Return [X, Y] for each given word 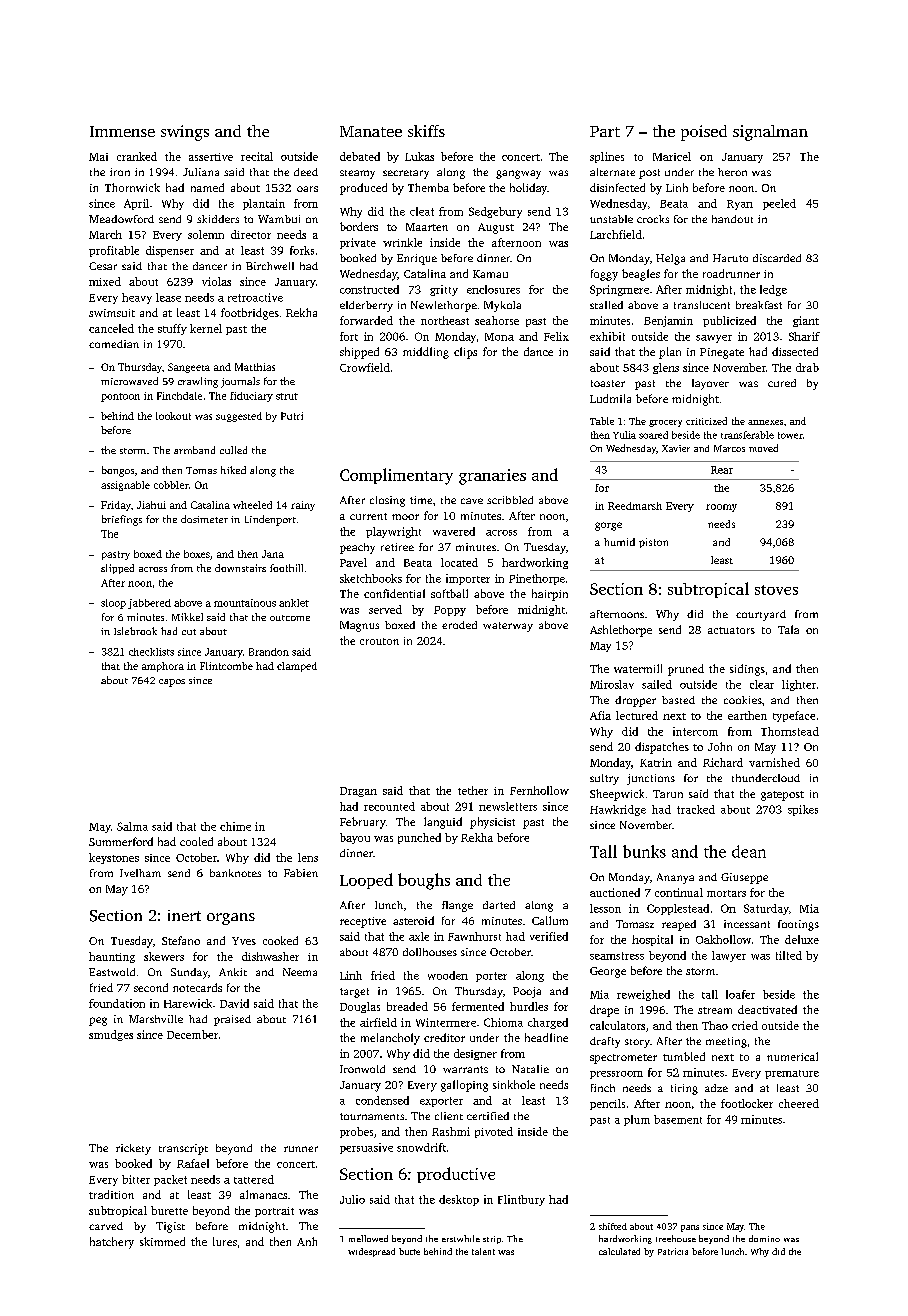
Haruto [730, 258]
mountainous [245, 603]
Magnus [359, 626]
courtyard [761, 615]
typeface [794, 716]
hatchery [112, 1243]
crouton [379, 641]
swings [185, 133]
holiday [528, 189]
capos [172, 683]
